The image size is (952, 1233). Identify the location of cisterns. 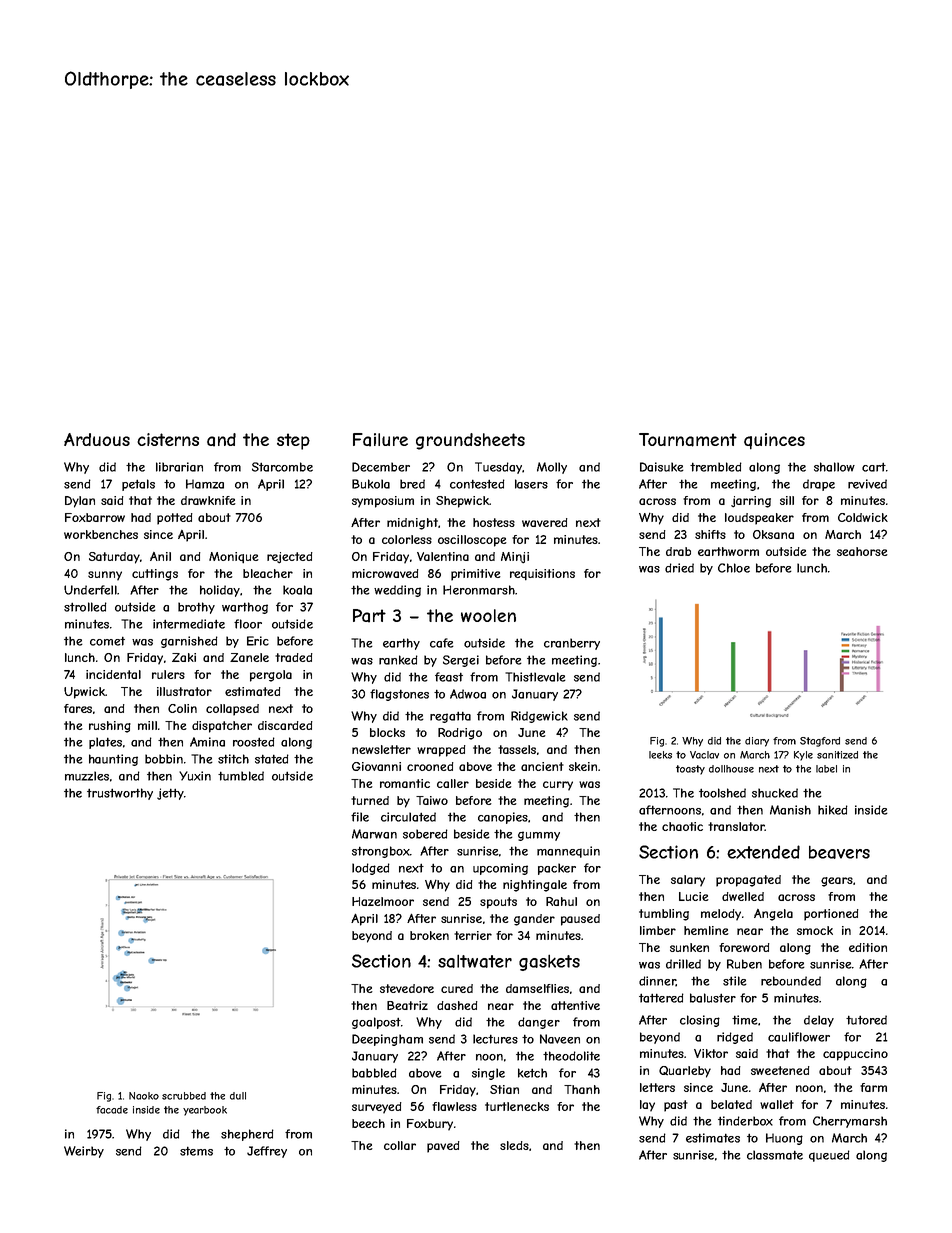
(168, 439).
